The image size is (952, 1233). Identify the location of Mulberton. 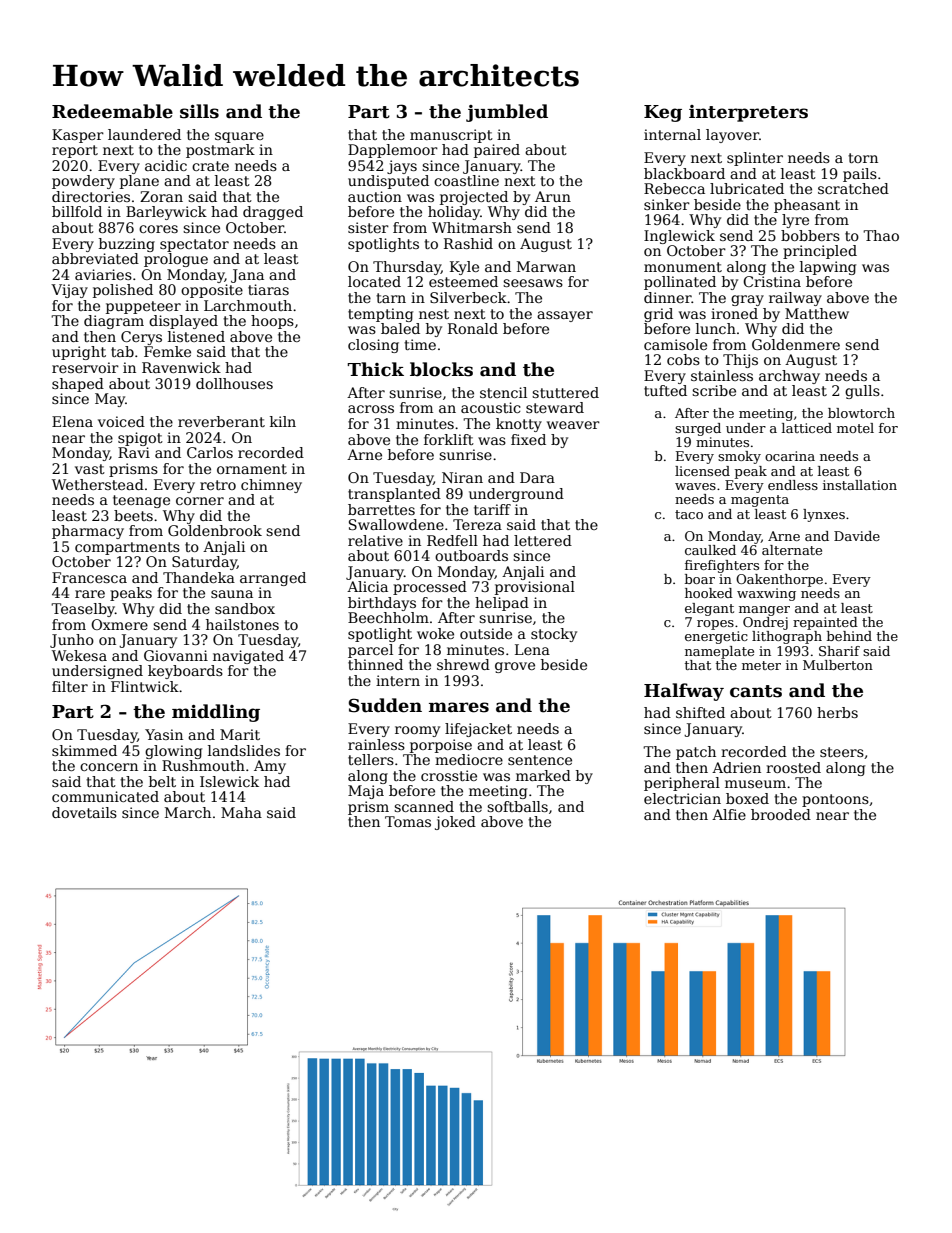
(838, 665).
